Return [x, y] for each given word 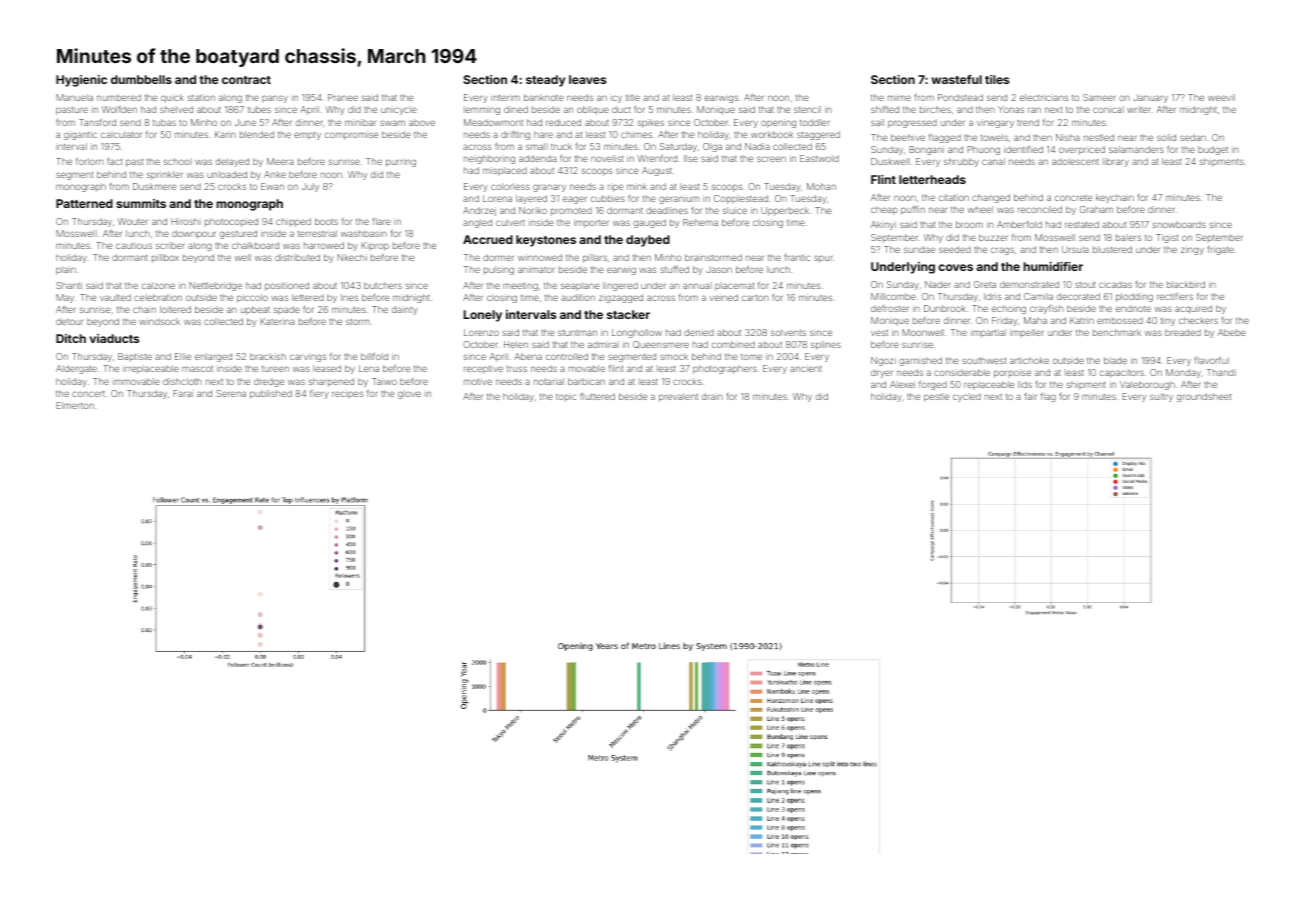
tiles [997, 79]
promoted [571, 211]
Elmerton [75, 405]
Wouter [133, 221]
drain [712, 396]
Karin [225, 134]
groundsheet [1204, 397]
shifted [885, 109]
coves [955, 267]
